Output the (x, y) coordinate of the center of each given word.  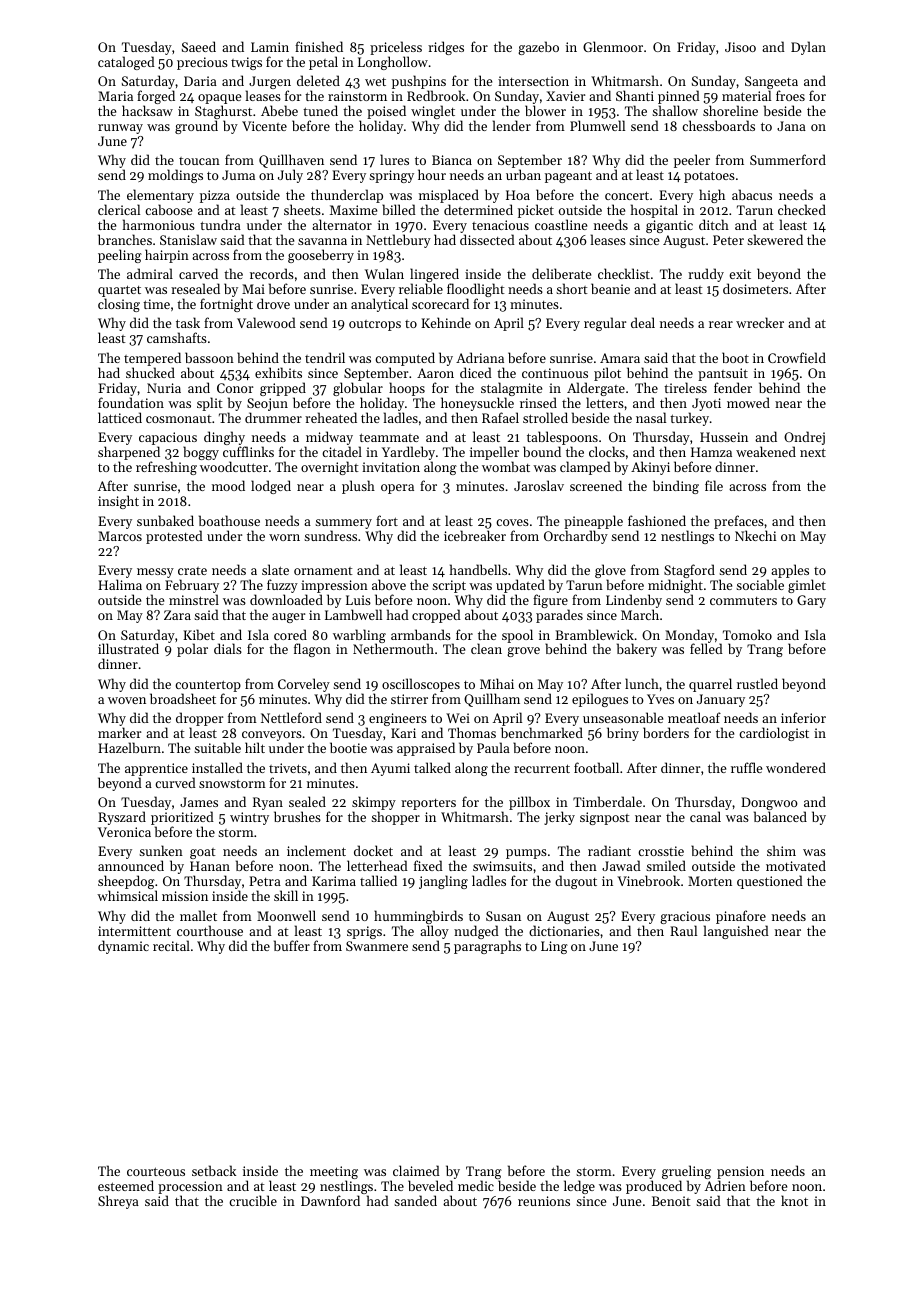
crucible (253, 1200)
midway (329, 438)
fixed (428, 865)
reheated (331, 417)
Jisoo (740, 47)
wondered (796, 767)
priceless (396, 48)
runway (120, 129)
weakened (766, 451)
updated (520, 586)
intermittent (134, 931)
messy (155, 573)
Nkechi (755, 535)
